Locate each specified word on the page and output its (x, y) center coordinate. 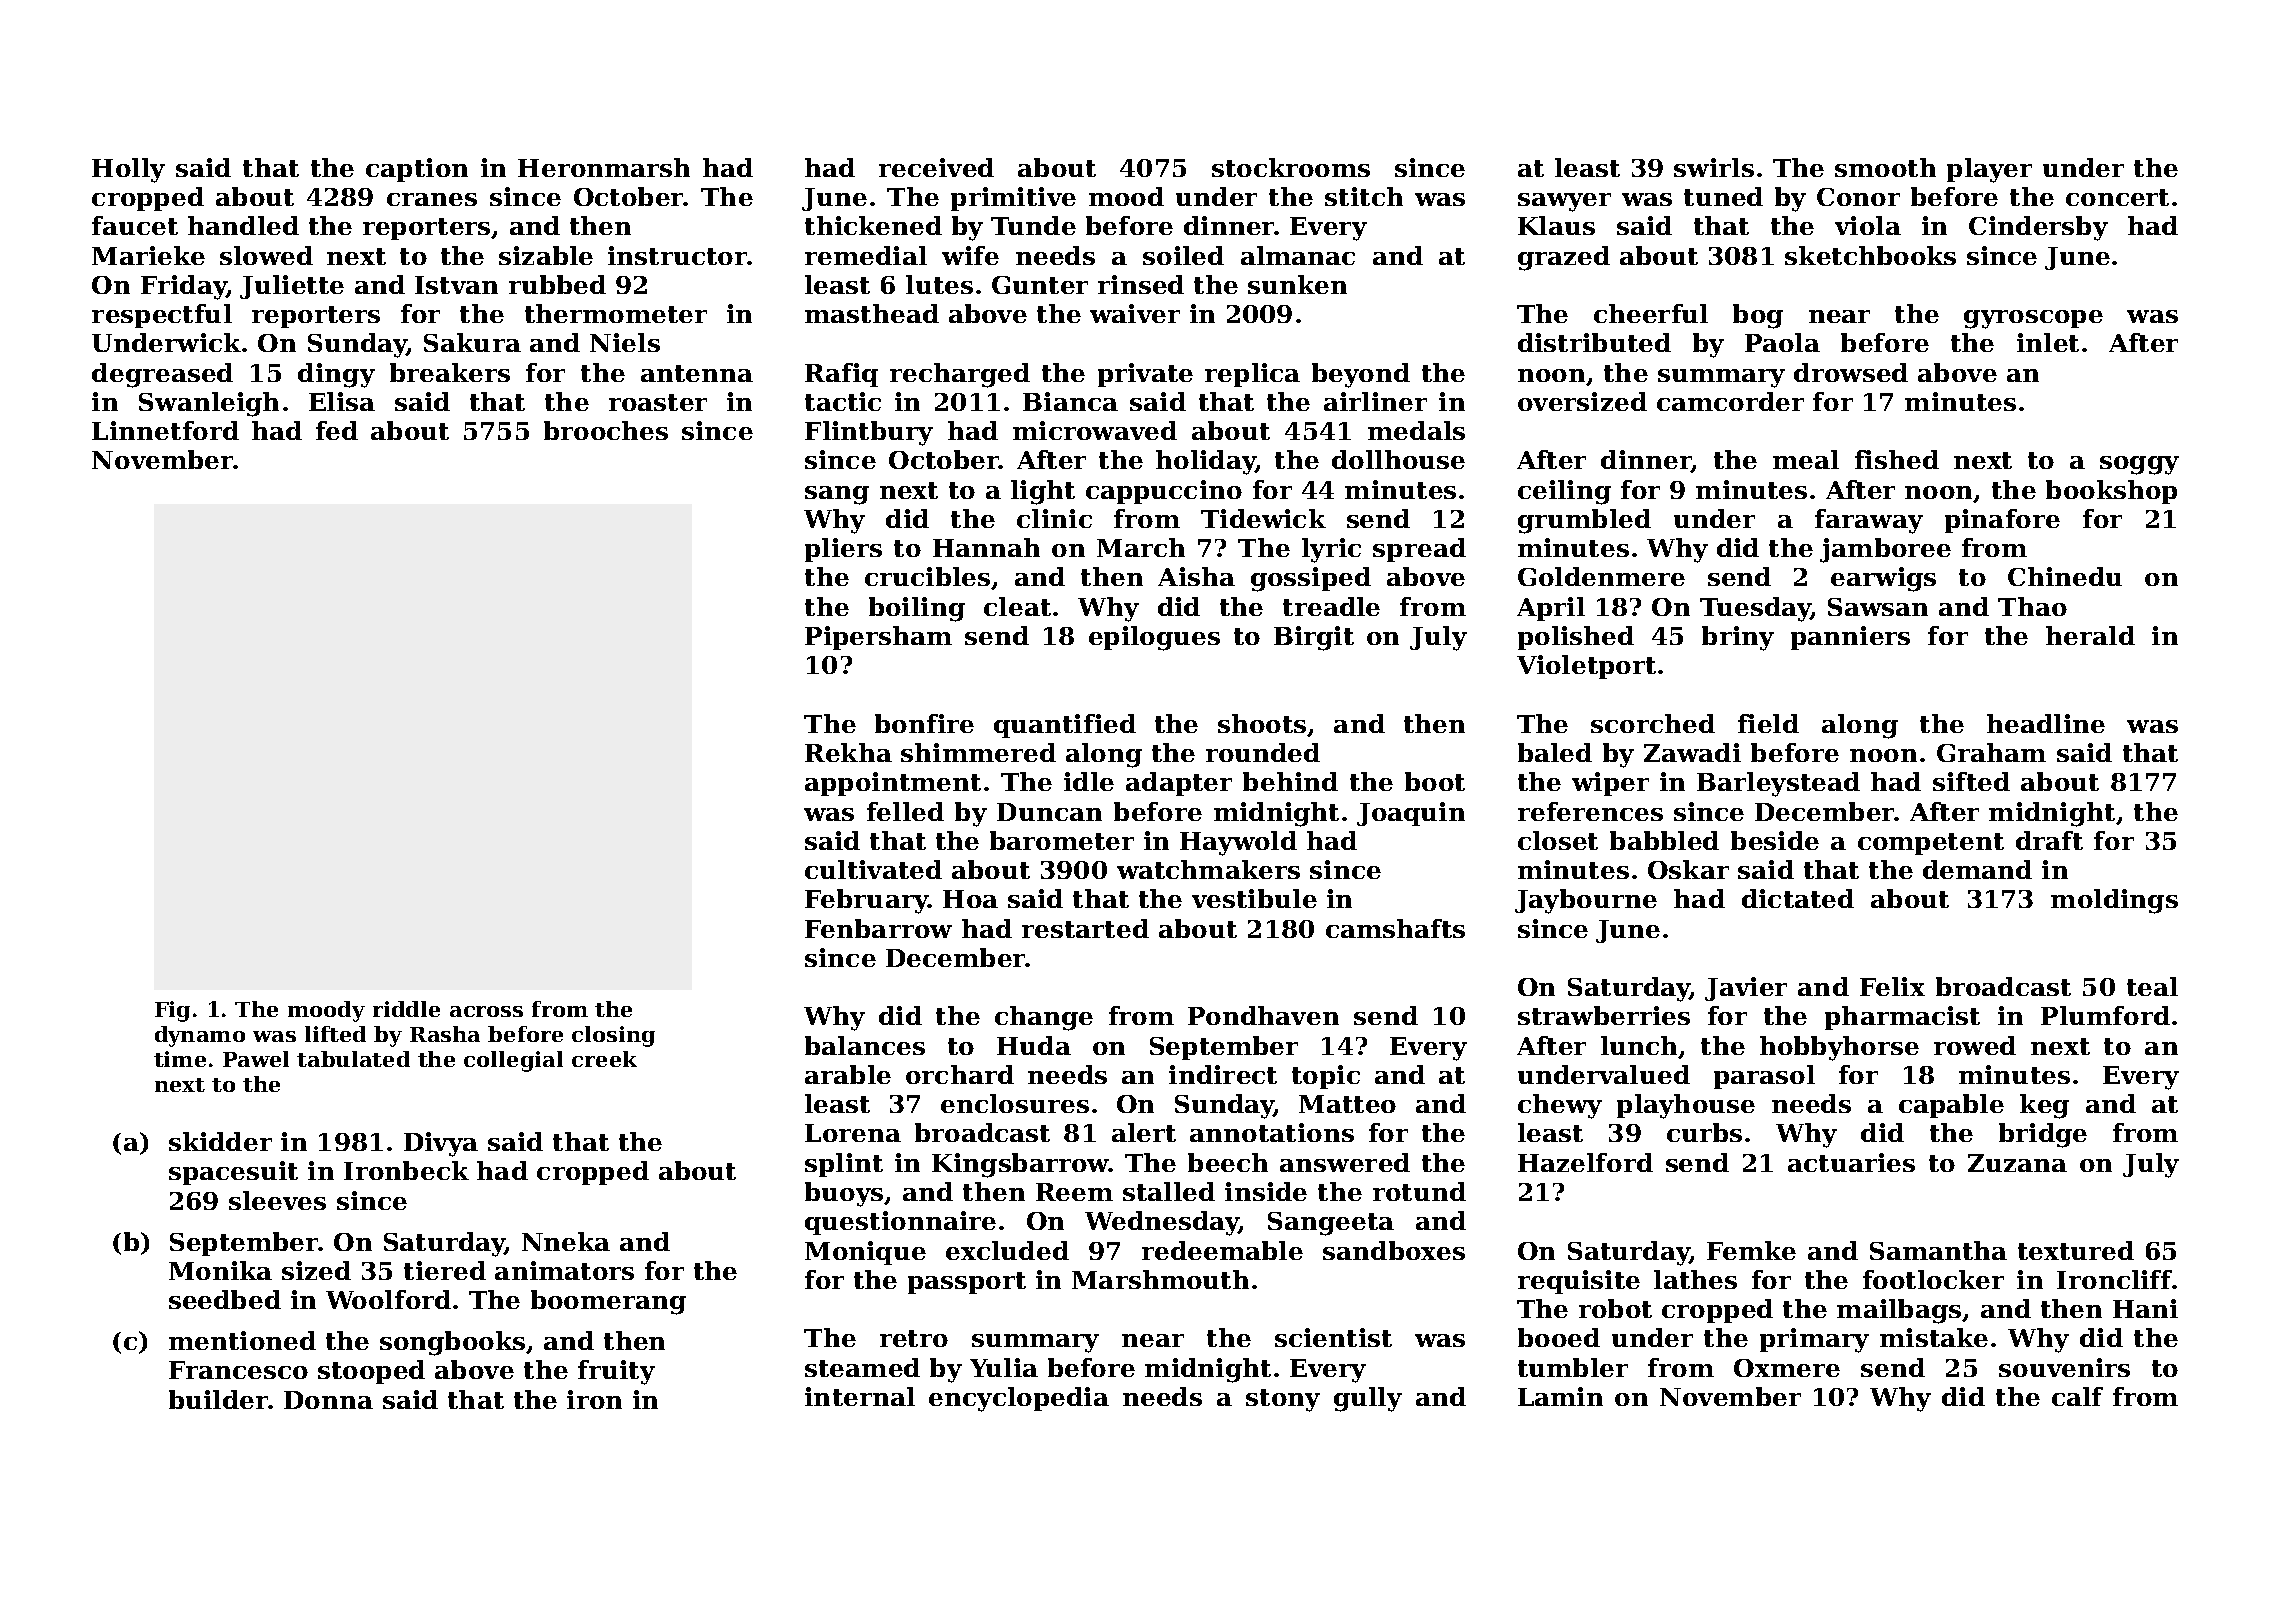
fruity (616, 1372)
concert (2117, 197)
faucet (135, 225)
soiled (1183, 255)
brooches (606, 430)
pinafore (2002, 521)
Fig (172, 1011)
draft (2049, 840)
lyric (1331, 550)
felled (905, 811)
